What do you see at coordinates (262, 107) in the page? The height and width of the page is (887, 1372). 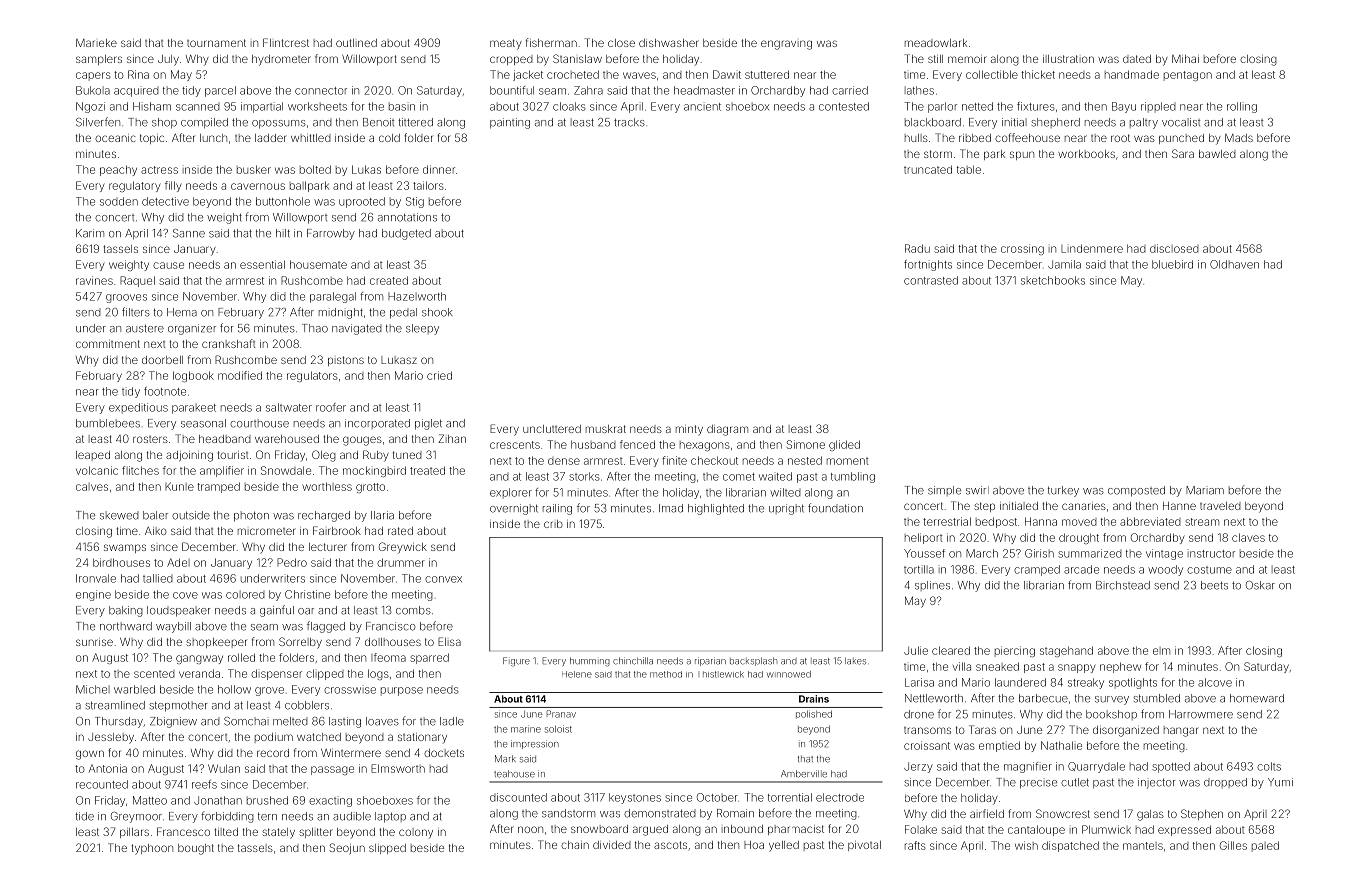 I see `impartial` at bounding box center [262, 107].
